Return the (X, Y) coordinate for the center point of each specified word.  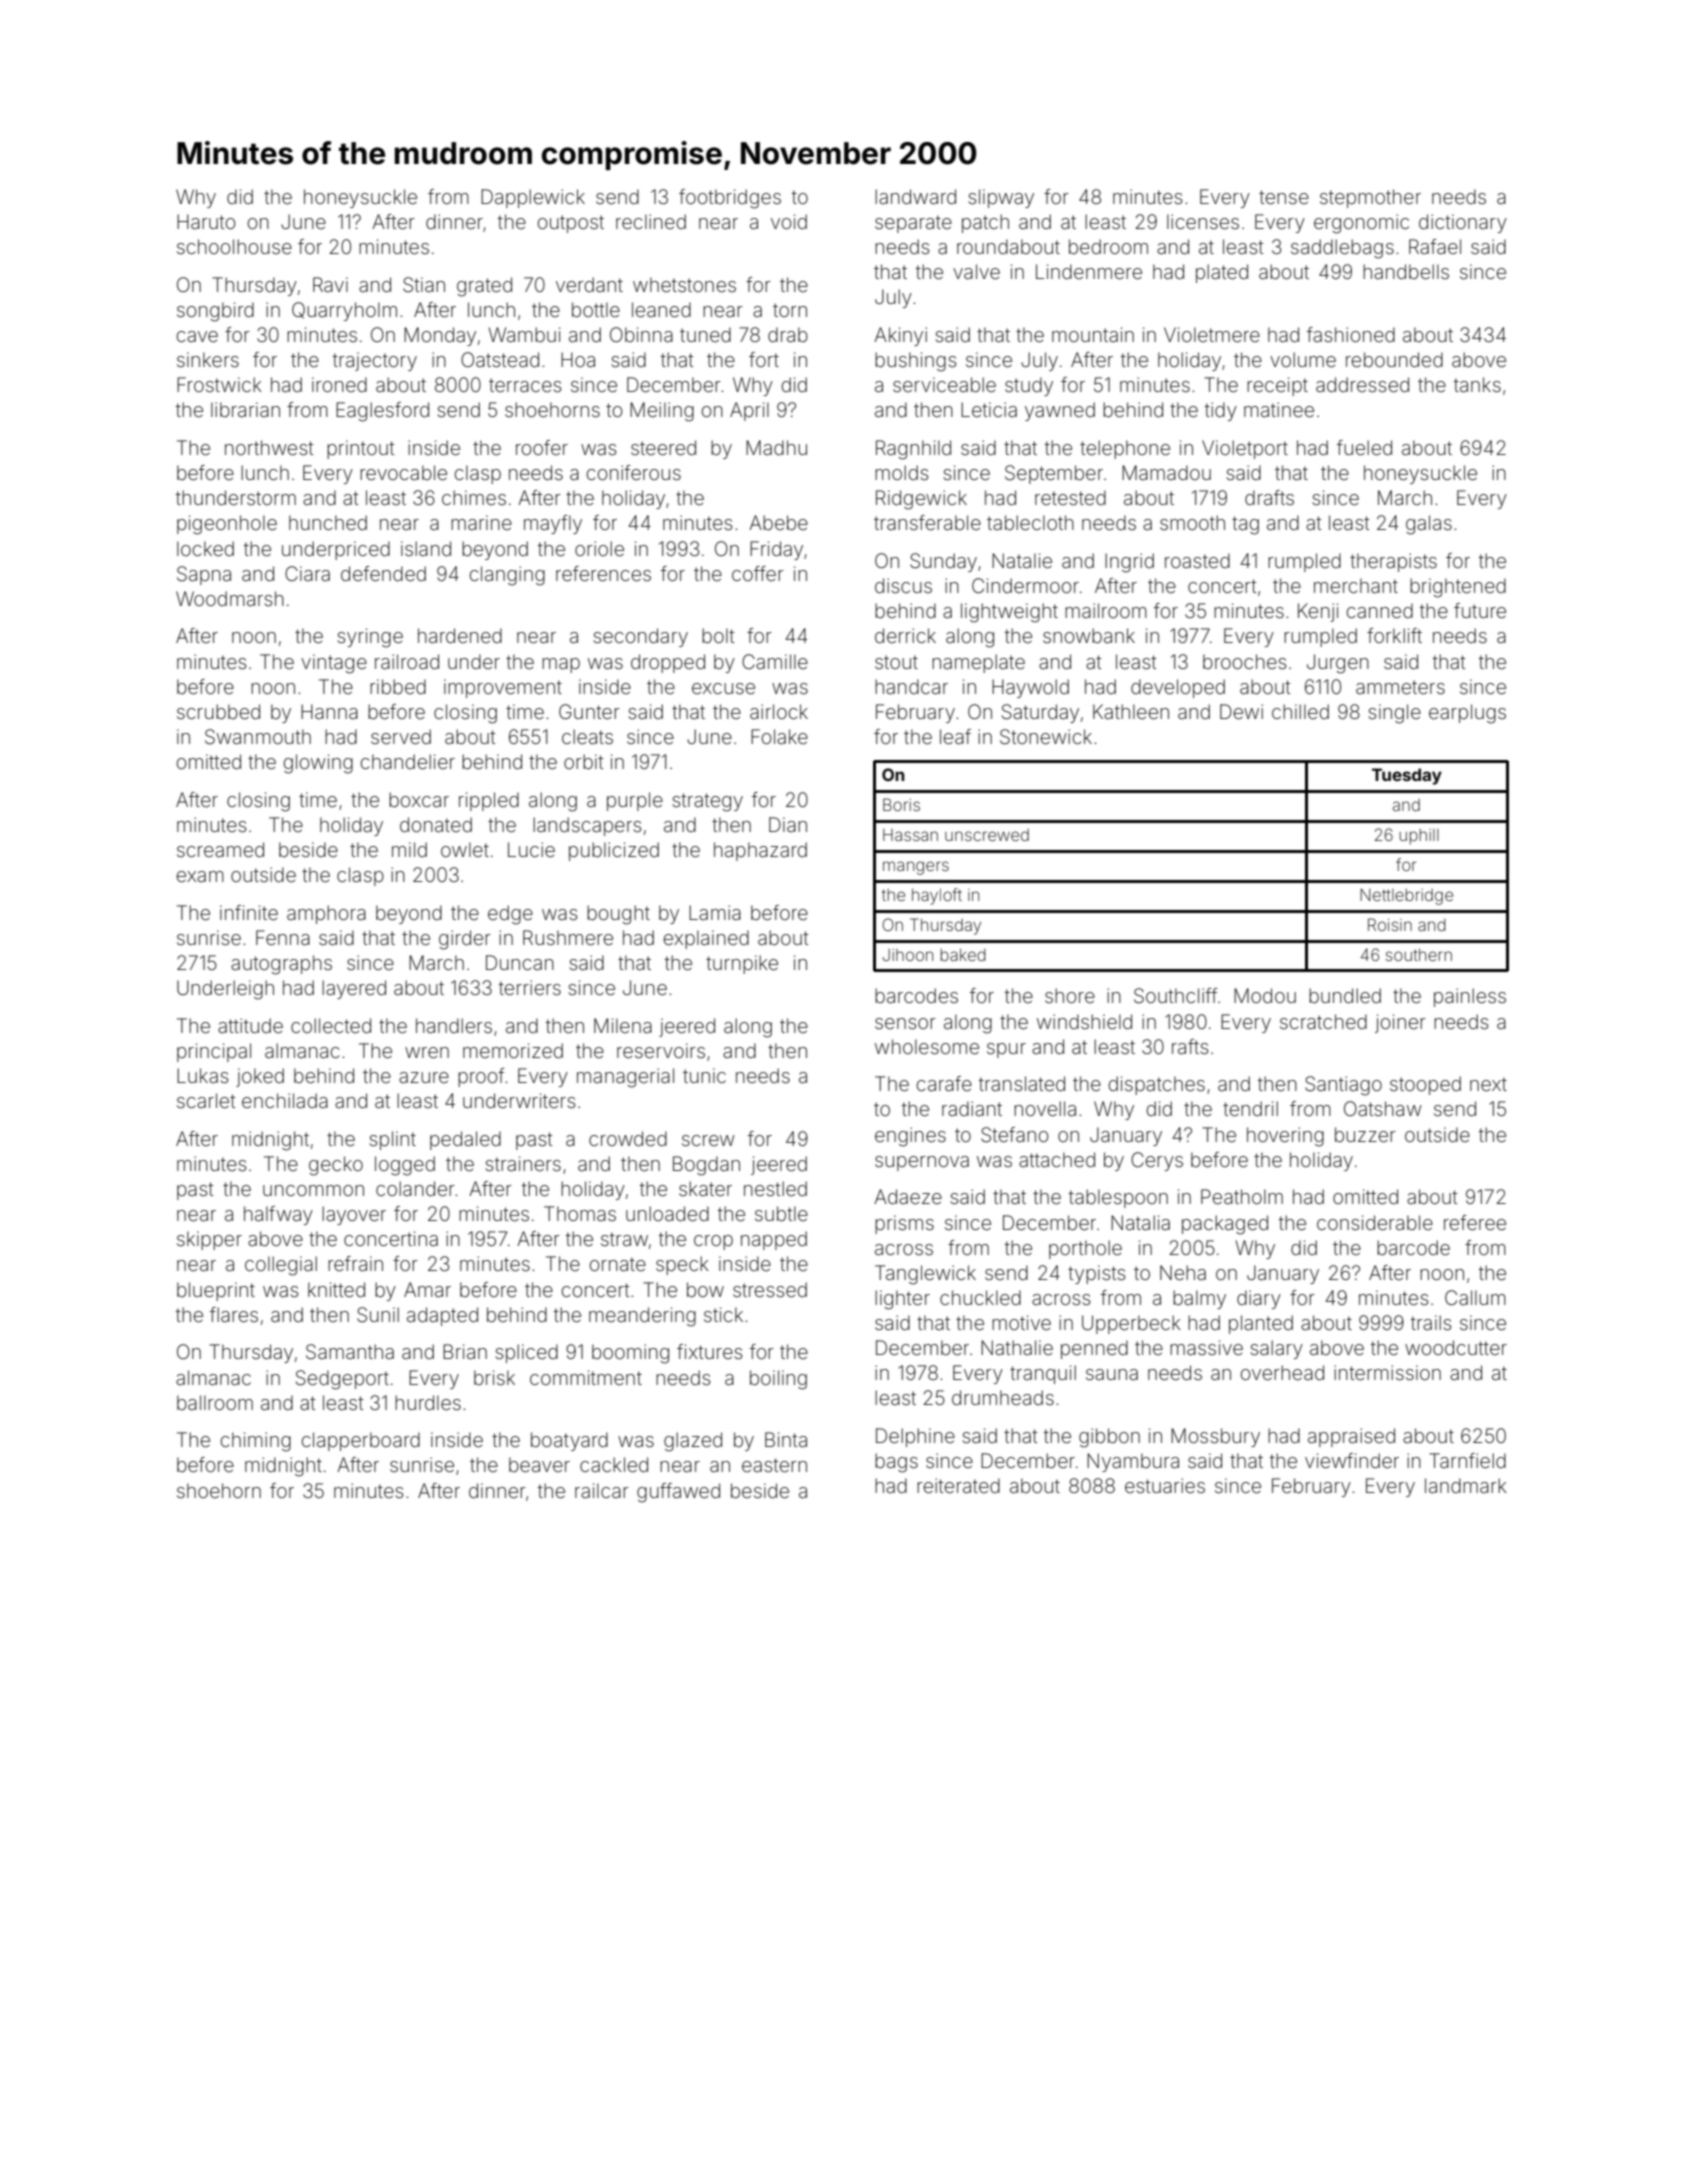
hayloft (937, 896)
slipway (1001, 198)
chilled (1300, 711)
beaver (539, 1464)
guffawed (678, 1493)
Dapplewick (533, 198)
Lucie (531, 849)
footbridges (730, 199)
